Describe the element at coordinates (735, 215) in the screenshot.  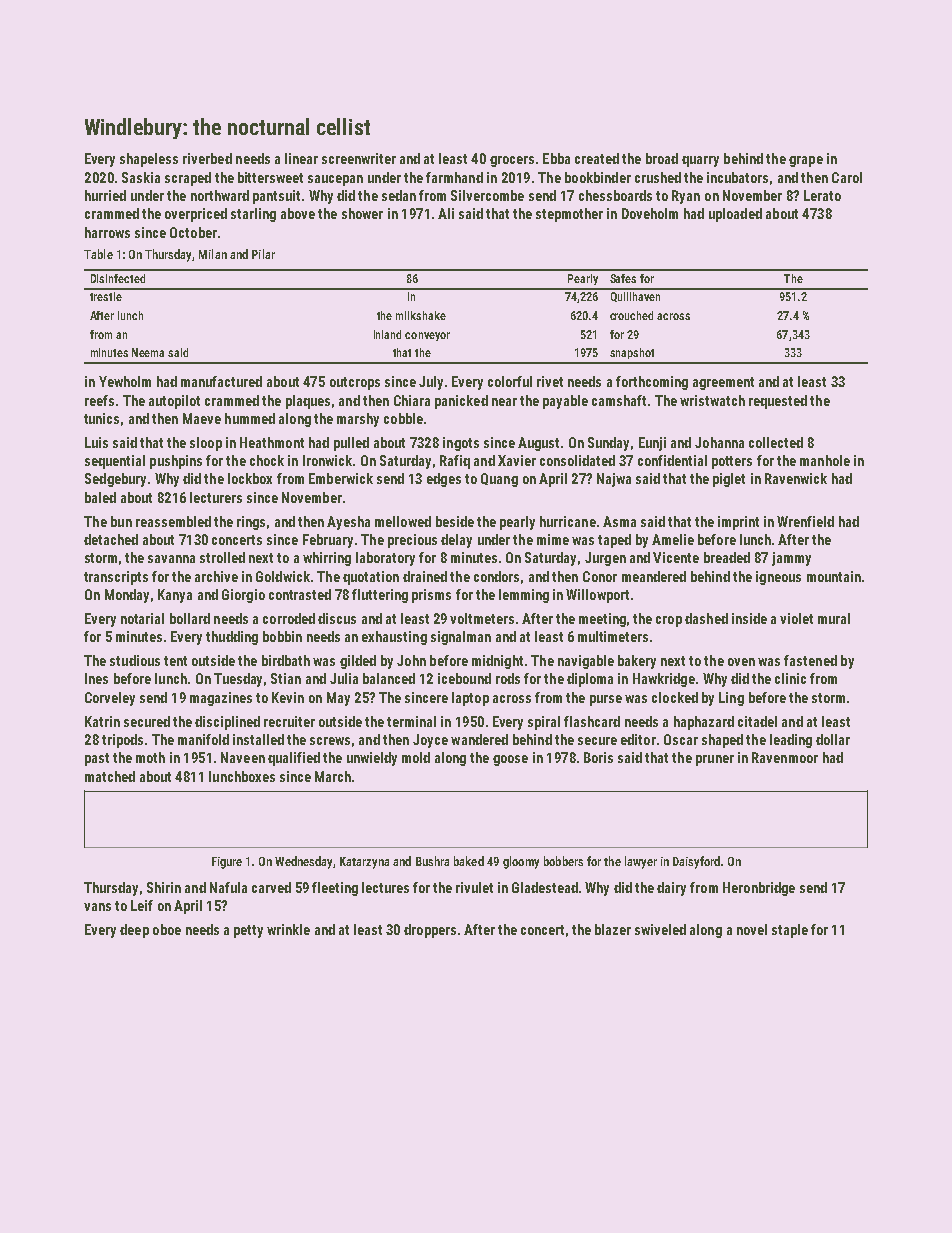
I see `uploaded` at that location.
